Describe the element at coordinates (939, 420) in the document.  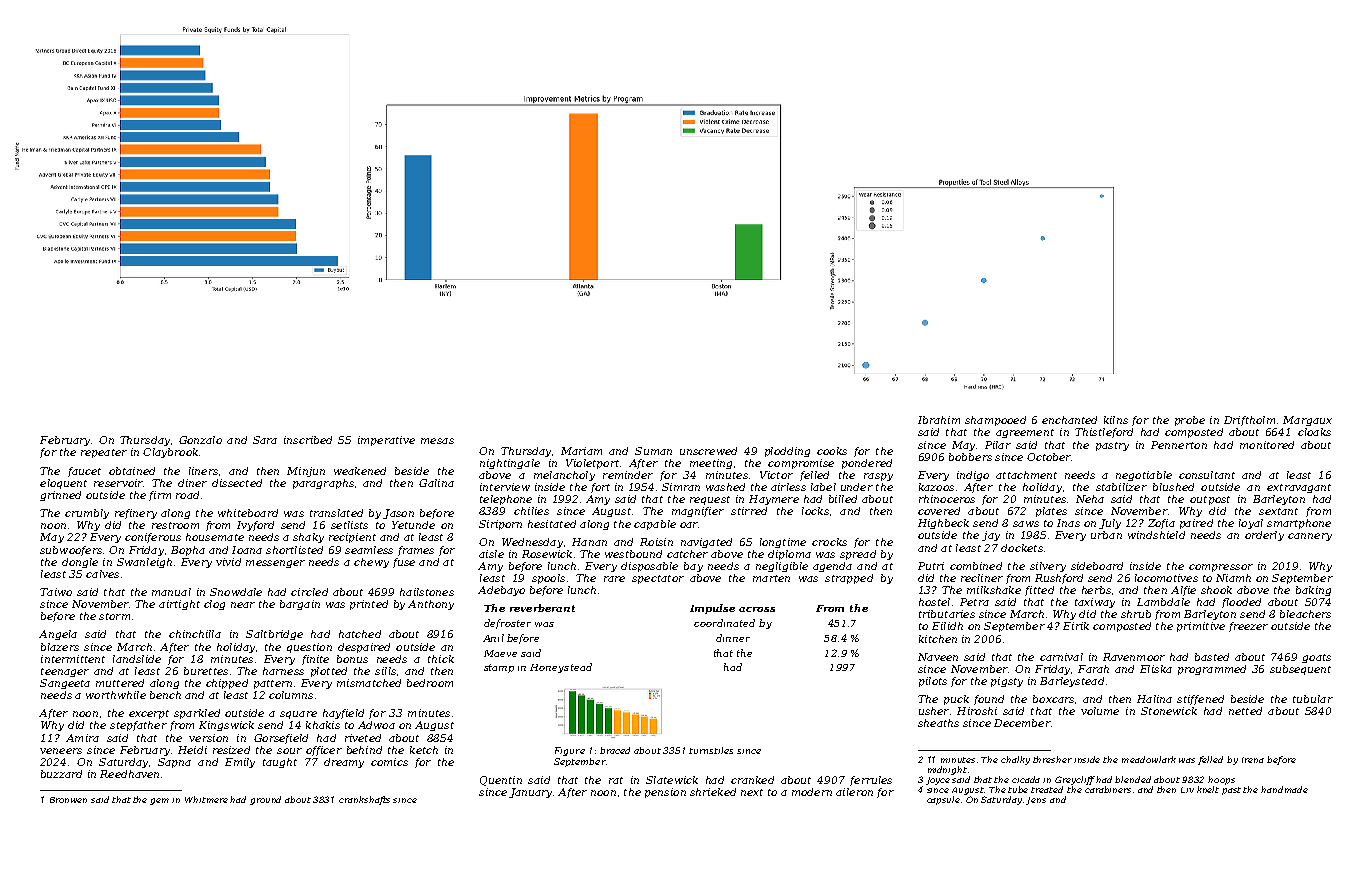
I see `Ibrahim` at that location.
